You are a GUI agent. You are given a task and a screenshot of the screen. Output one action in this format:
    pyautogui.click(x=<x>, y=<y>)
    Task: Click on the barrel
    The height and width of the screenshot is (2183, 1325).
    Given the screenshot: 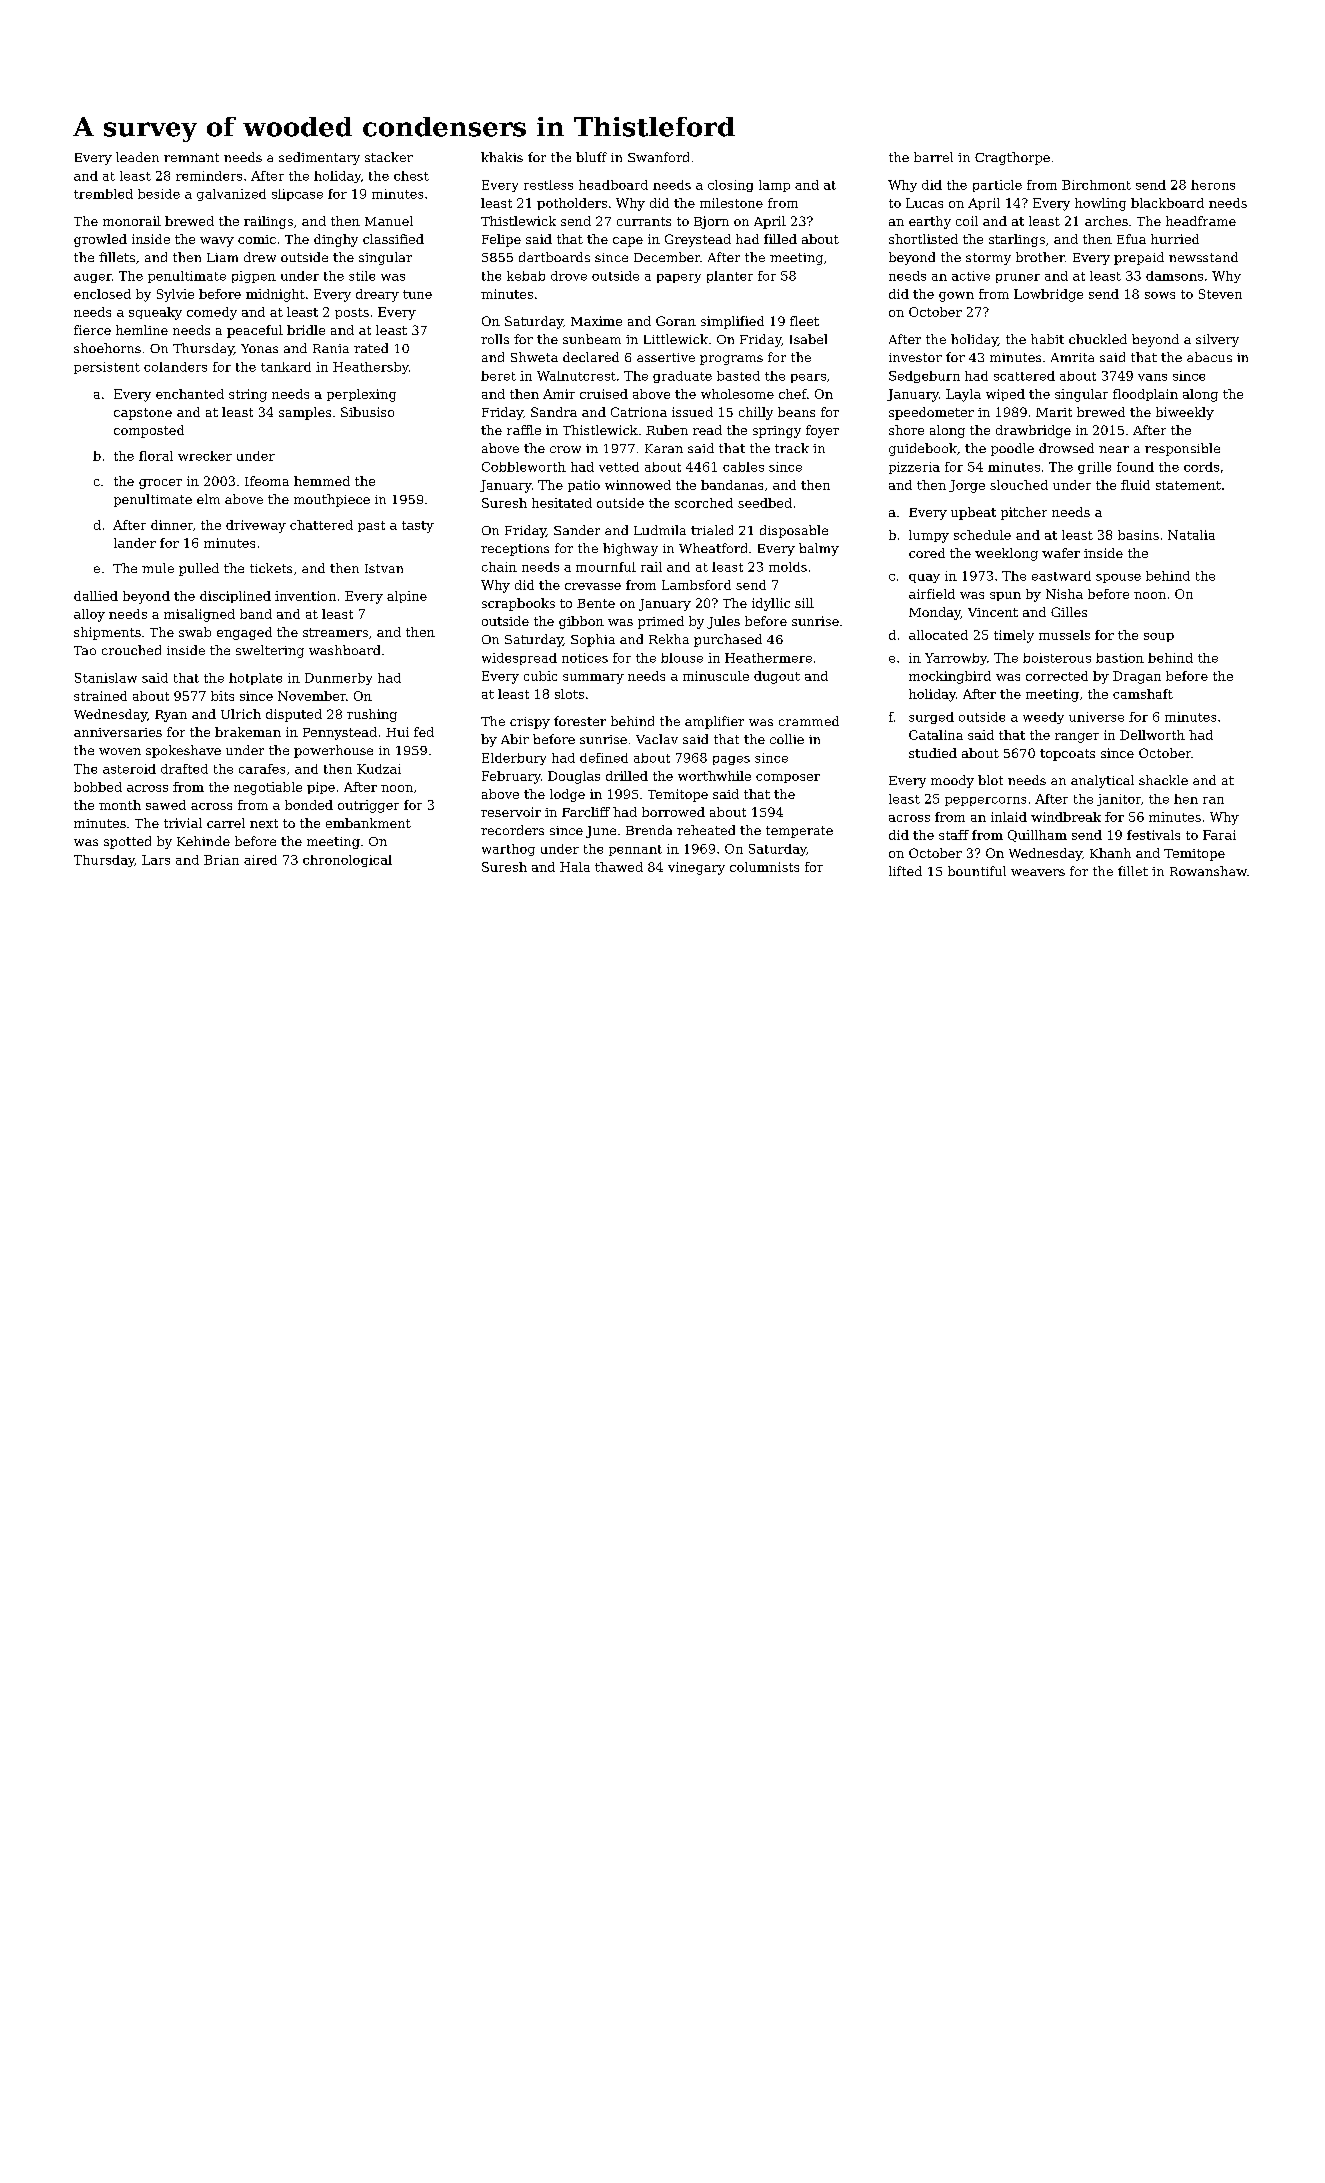 What is the action you would take?
    pyautogui.click(x=933, y=157)
